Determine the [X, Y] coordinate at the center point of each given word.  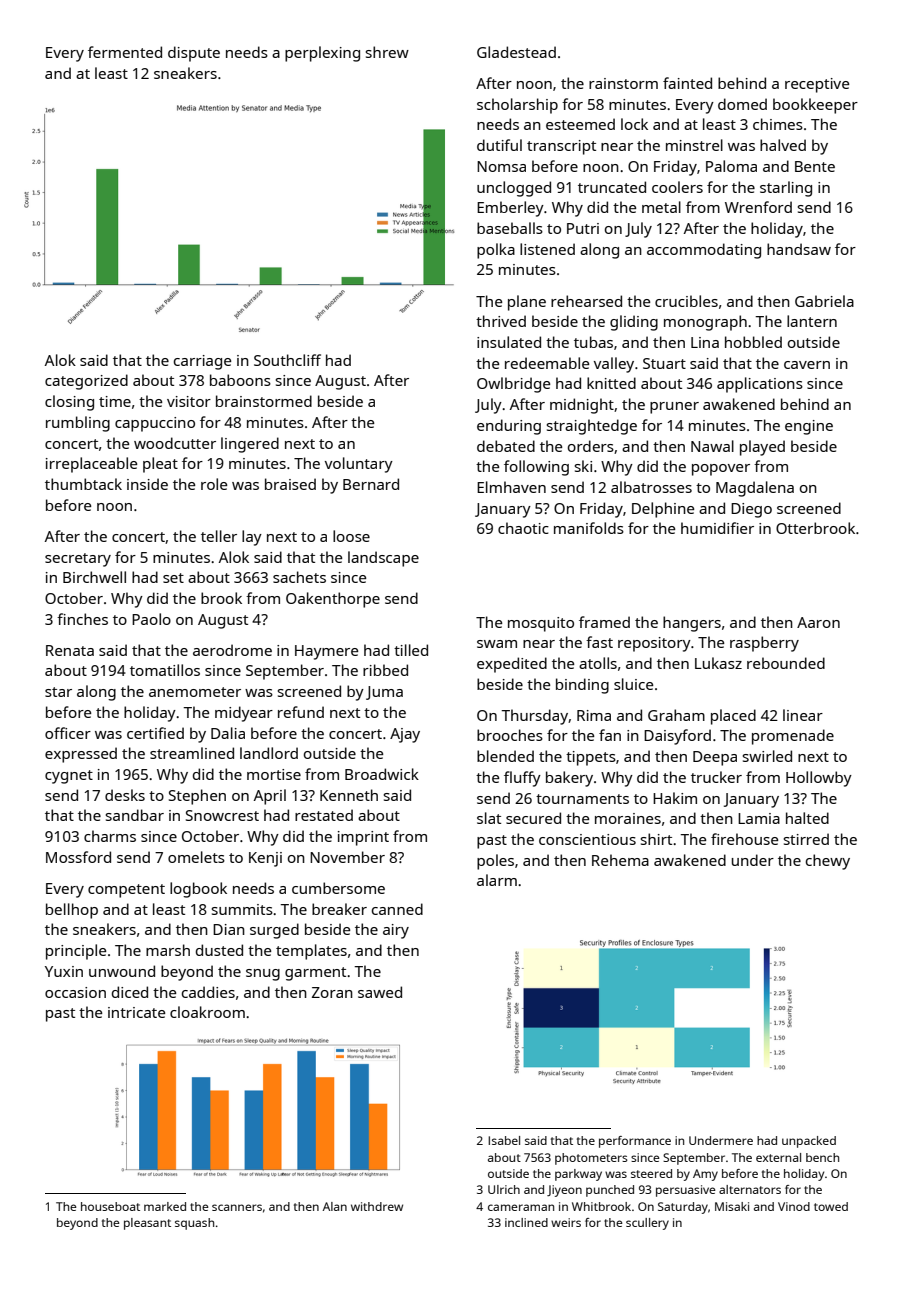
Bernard [371, 484]
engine [809, 427]
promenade [793, 737]
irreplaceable [91, 465]
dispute [194, 54]
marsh [168, 950]
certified [155, 733]
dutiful [499, 145]
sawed [380, 992]
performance [635, 1142]
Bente [815, 166]
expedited [512, 665]
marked [165, 1206]
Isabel [504, 1140]
